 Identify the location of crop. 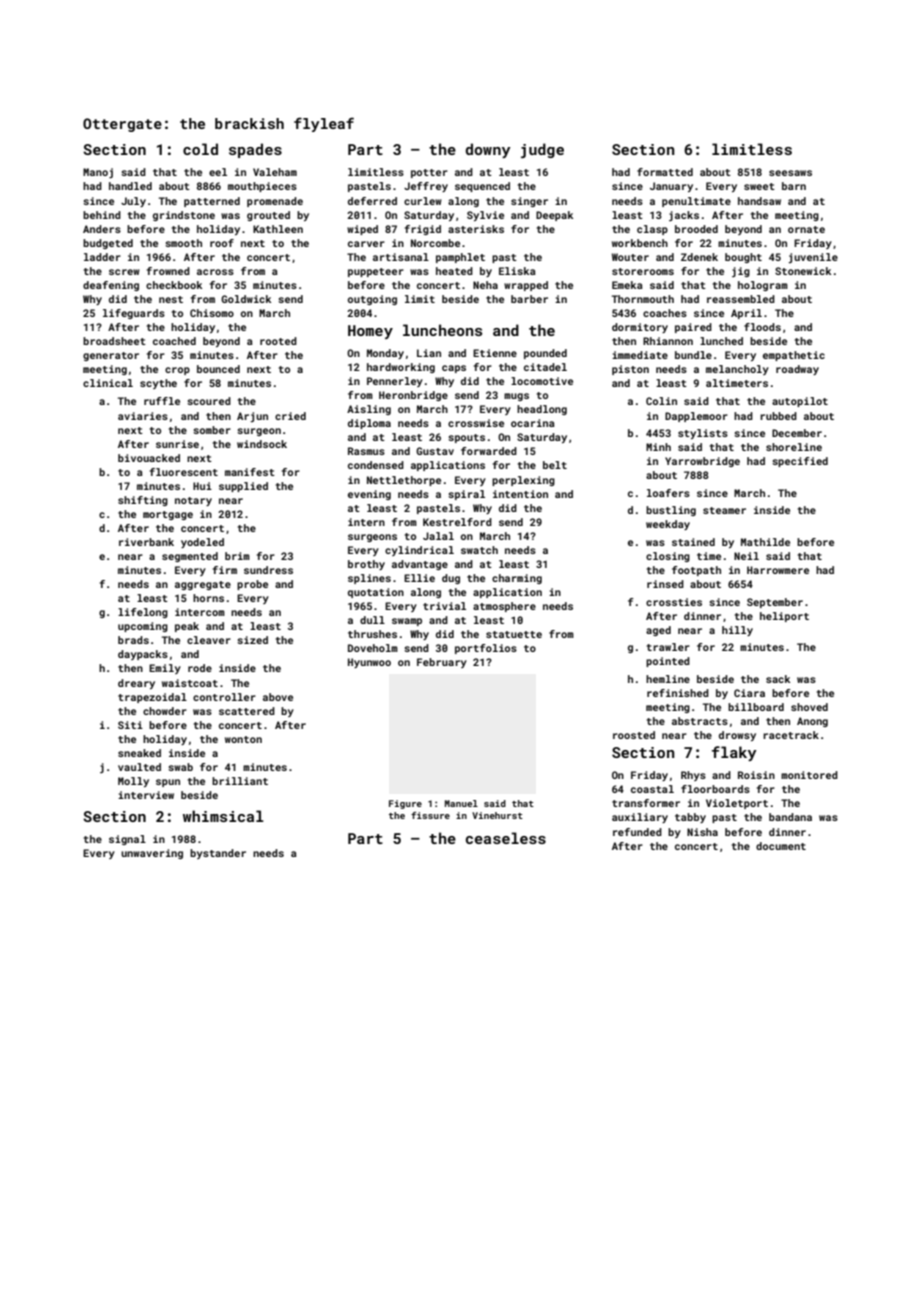
(177, 371).
